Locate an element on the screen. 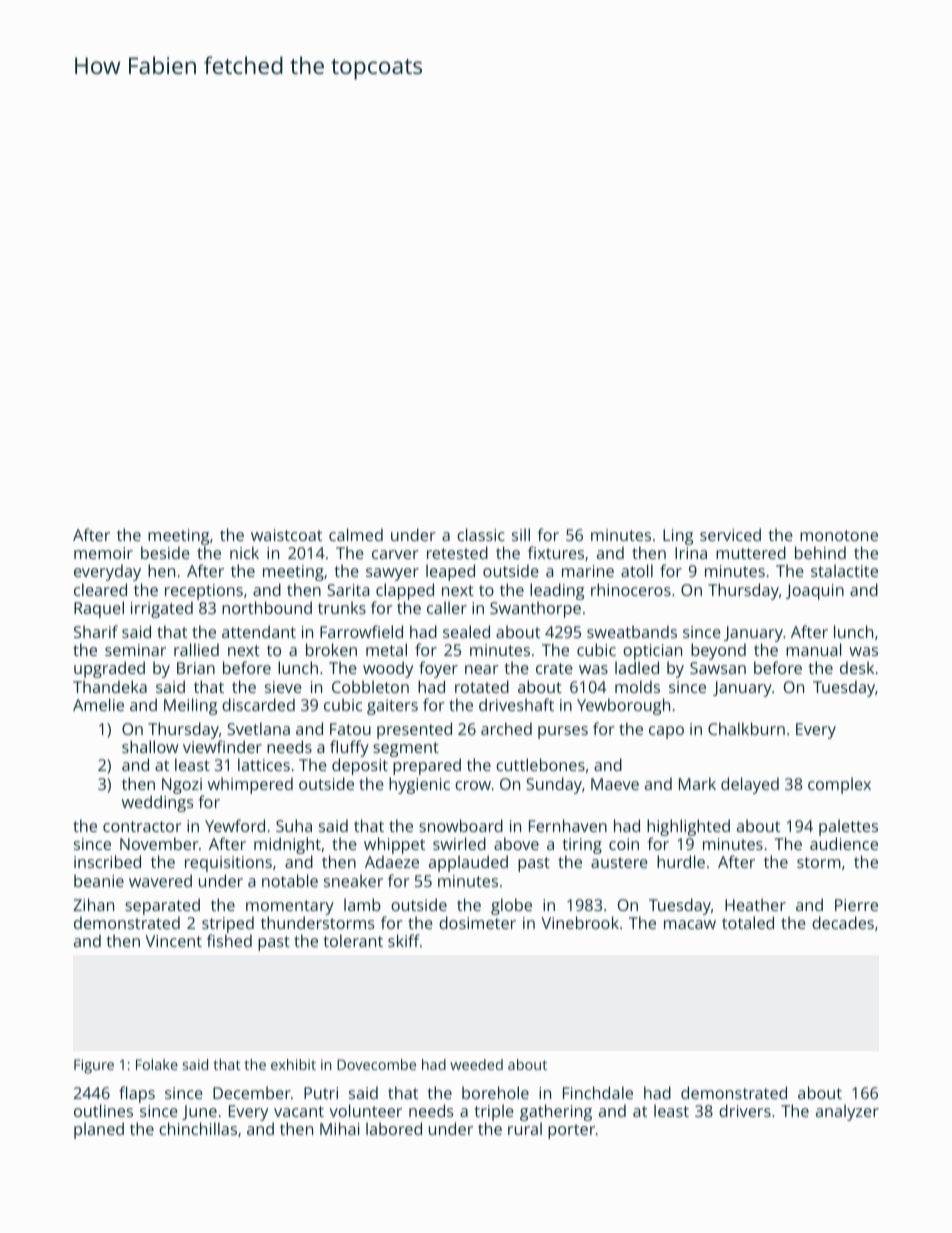  outlines is located at coordinates (103, 1110).
